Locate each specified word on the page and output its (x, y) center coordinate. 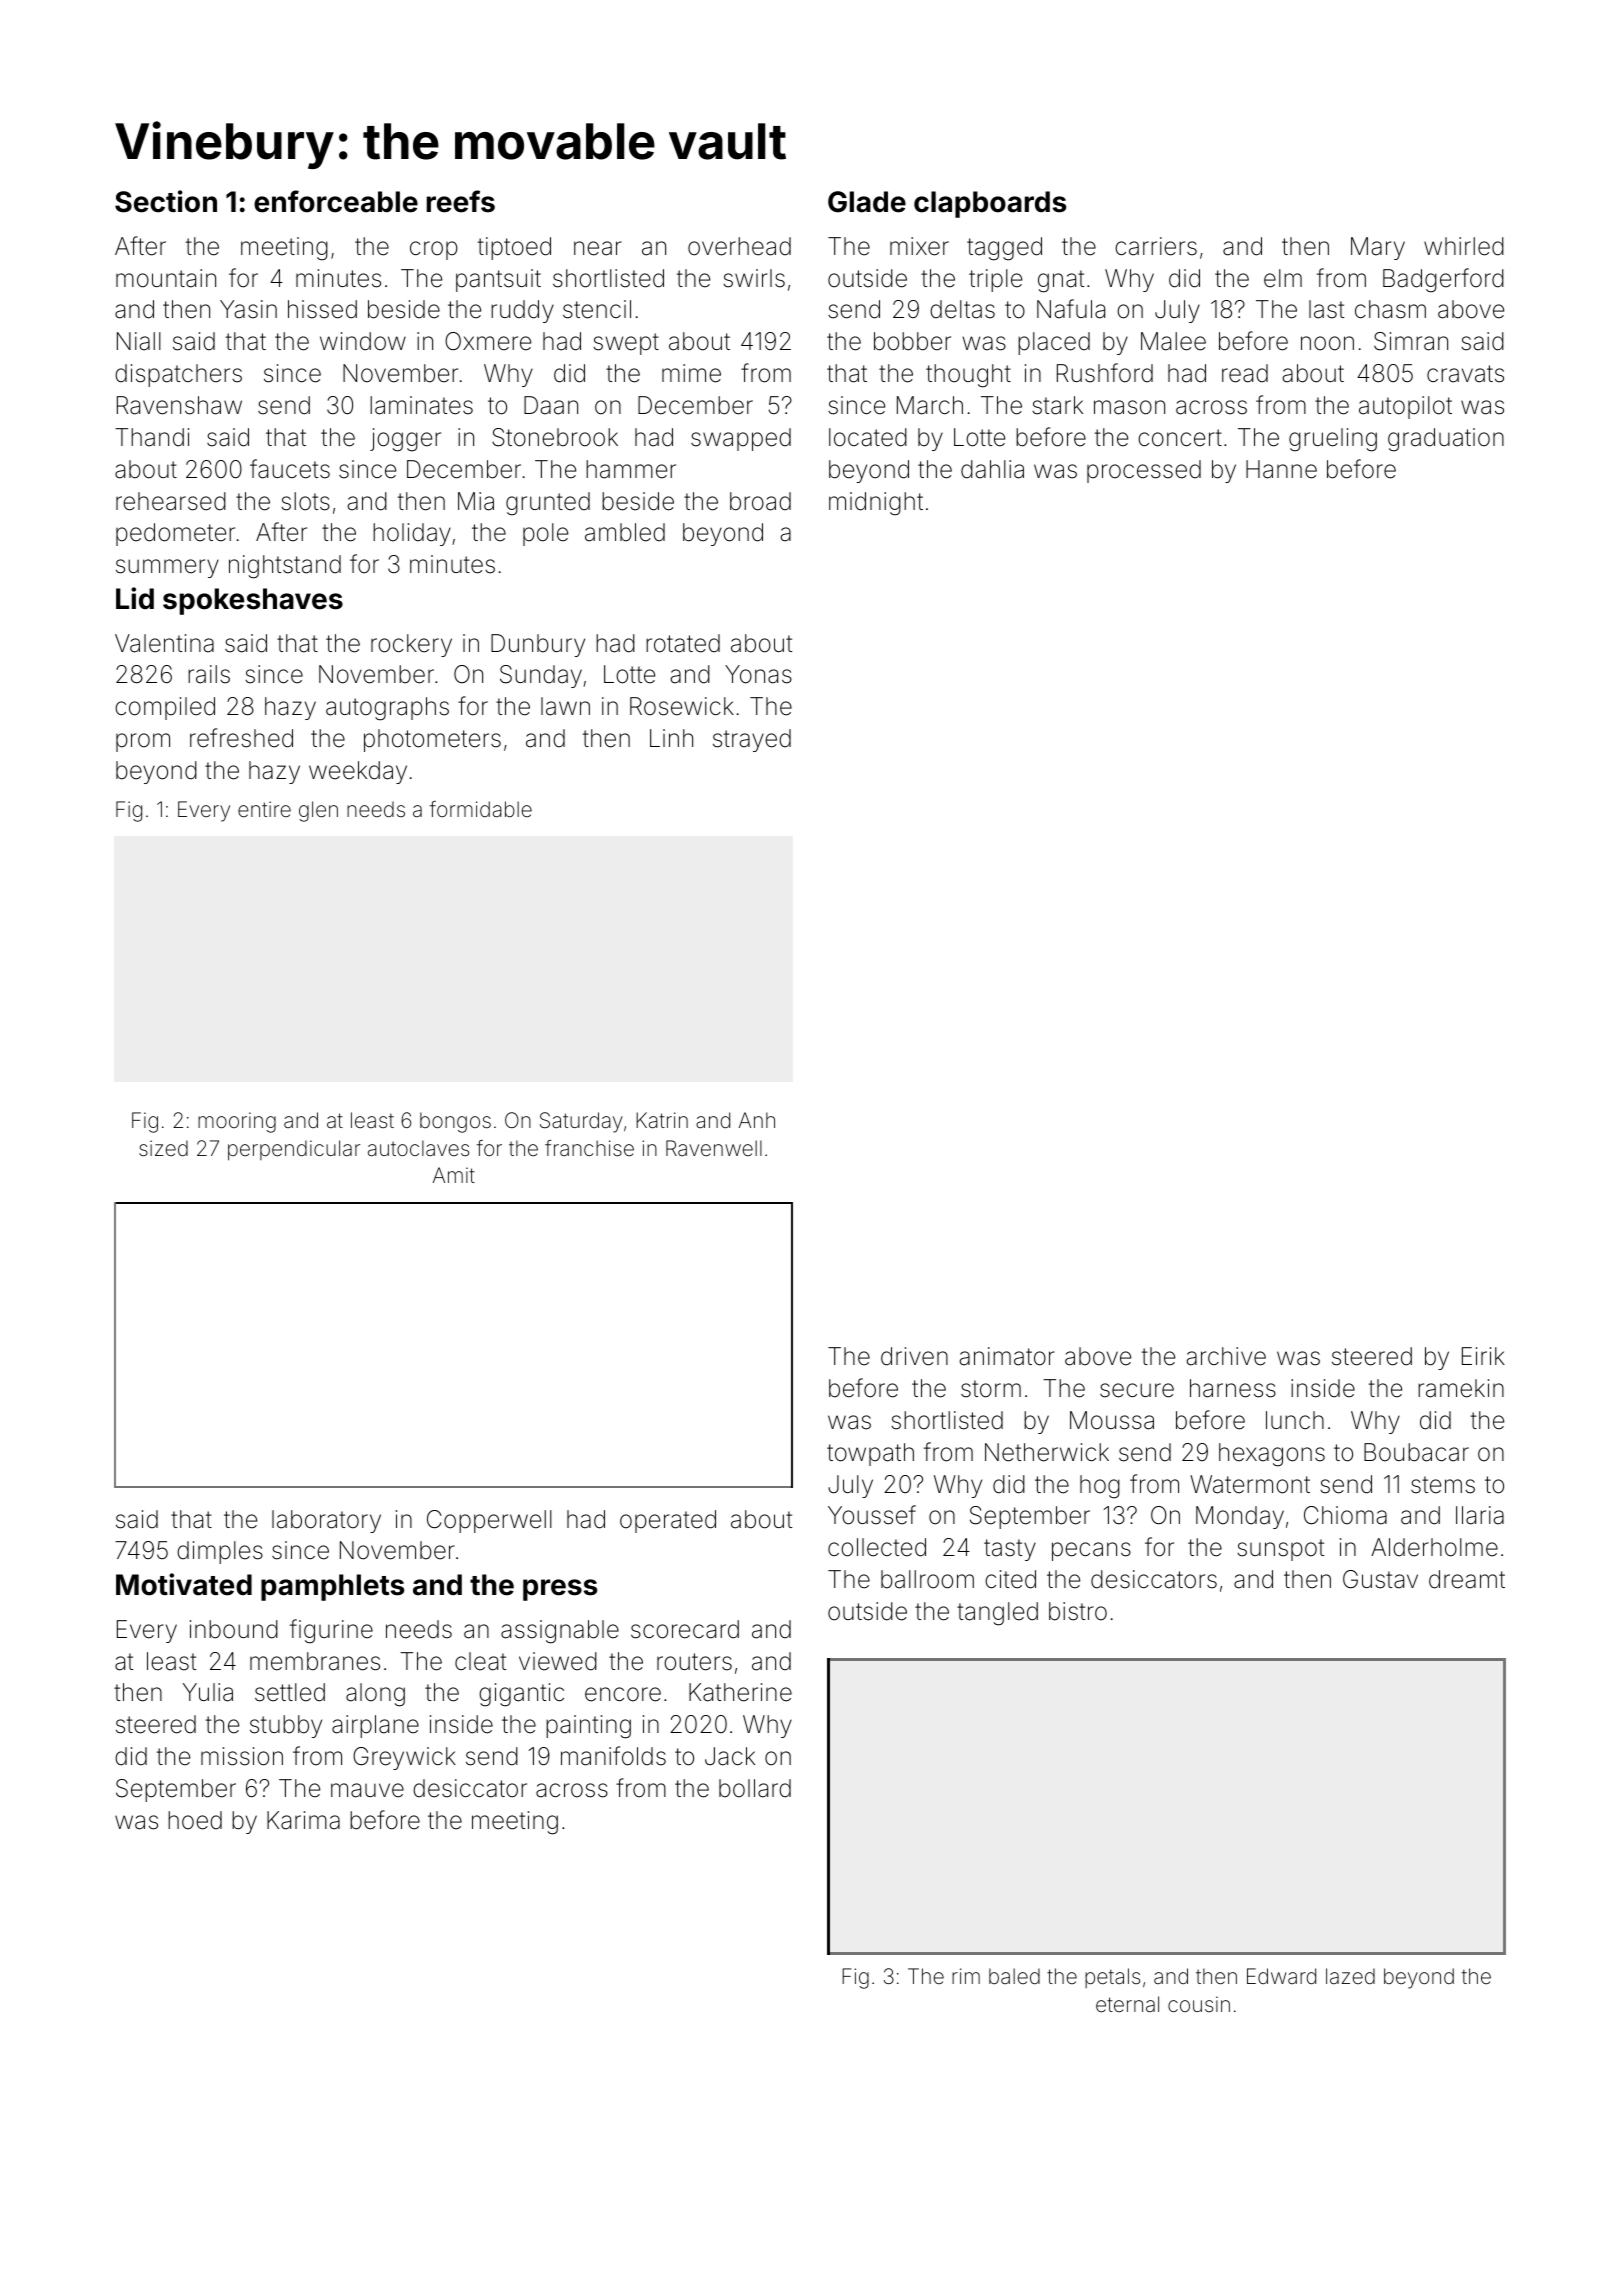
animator (1007, 1356)
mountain (166, 278)
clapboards (990, 204)
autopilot (1405, 407)
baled (1014, 1976)
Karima (303, 1820)
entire (264, 809)
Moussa (1112, 1420)
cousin (1199, 2004)
